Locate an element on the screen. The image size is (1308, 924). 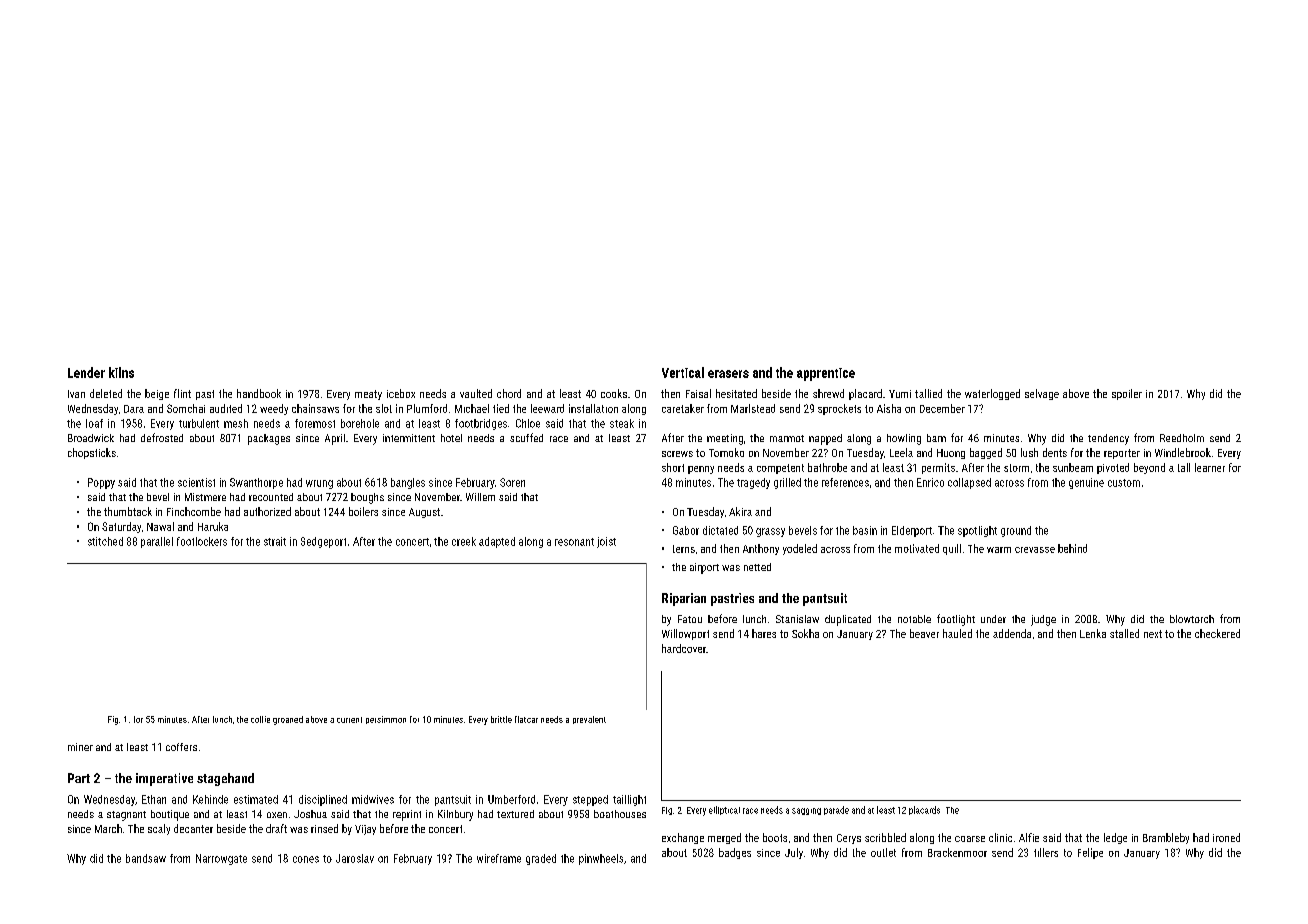
blowtorch is located at coordinates (1192, 619).
